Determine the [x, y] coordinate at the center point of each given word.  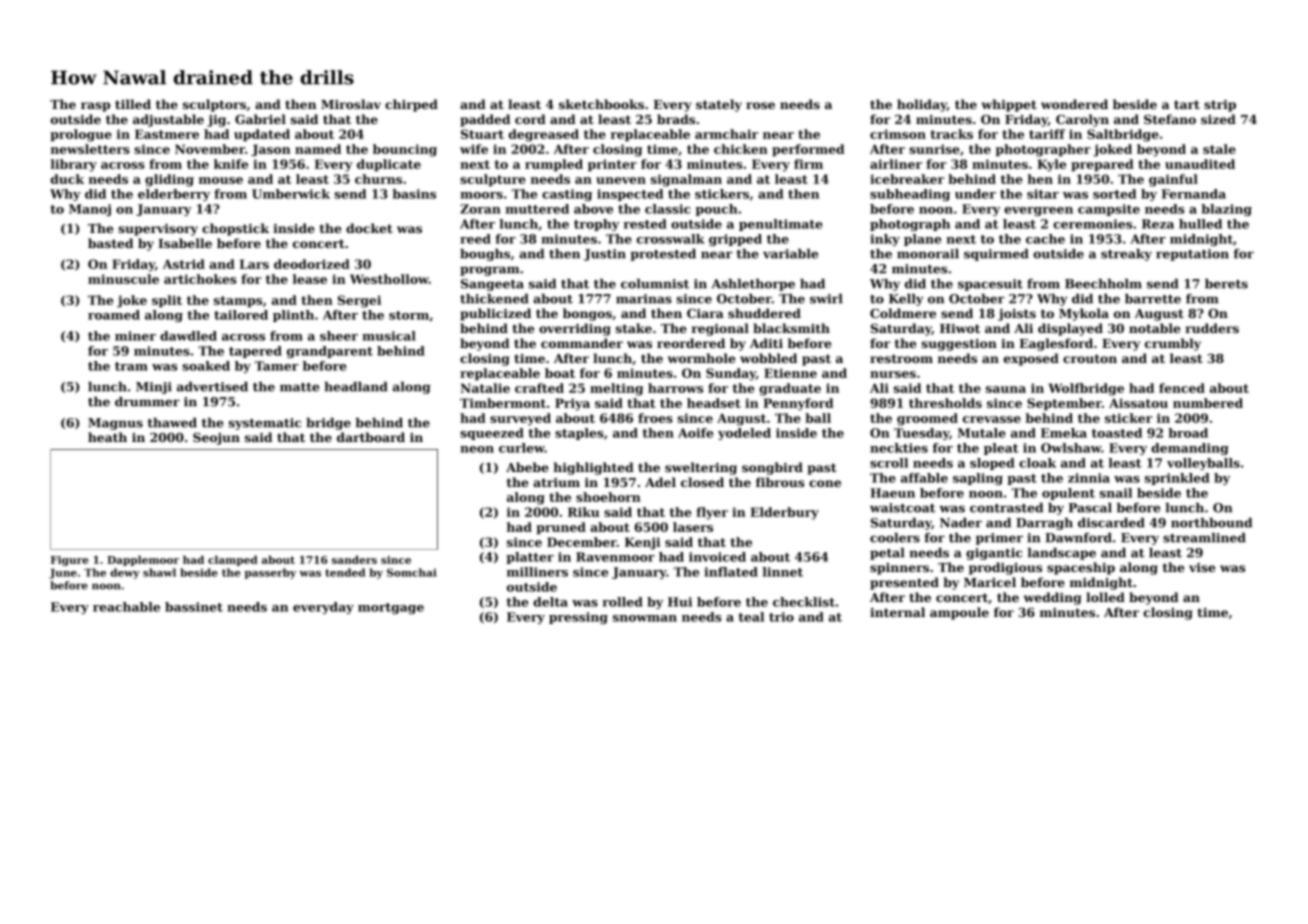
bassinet [194, 607]
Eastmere [167, 134]
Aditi [766, 343]
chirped [411, 105]
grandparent [330, 352]
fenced [1182, 388]
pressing [578, 618]
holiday [922, 105]
